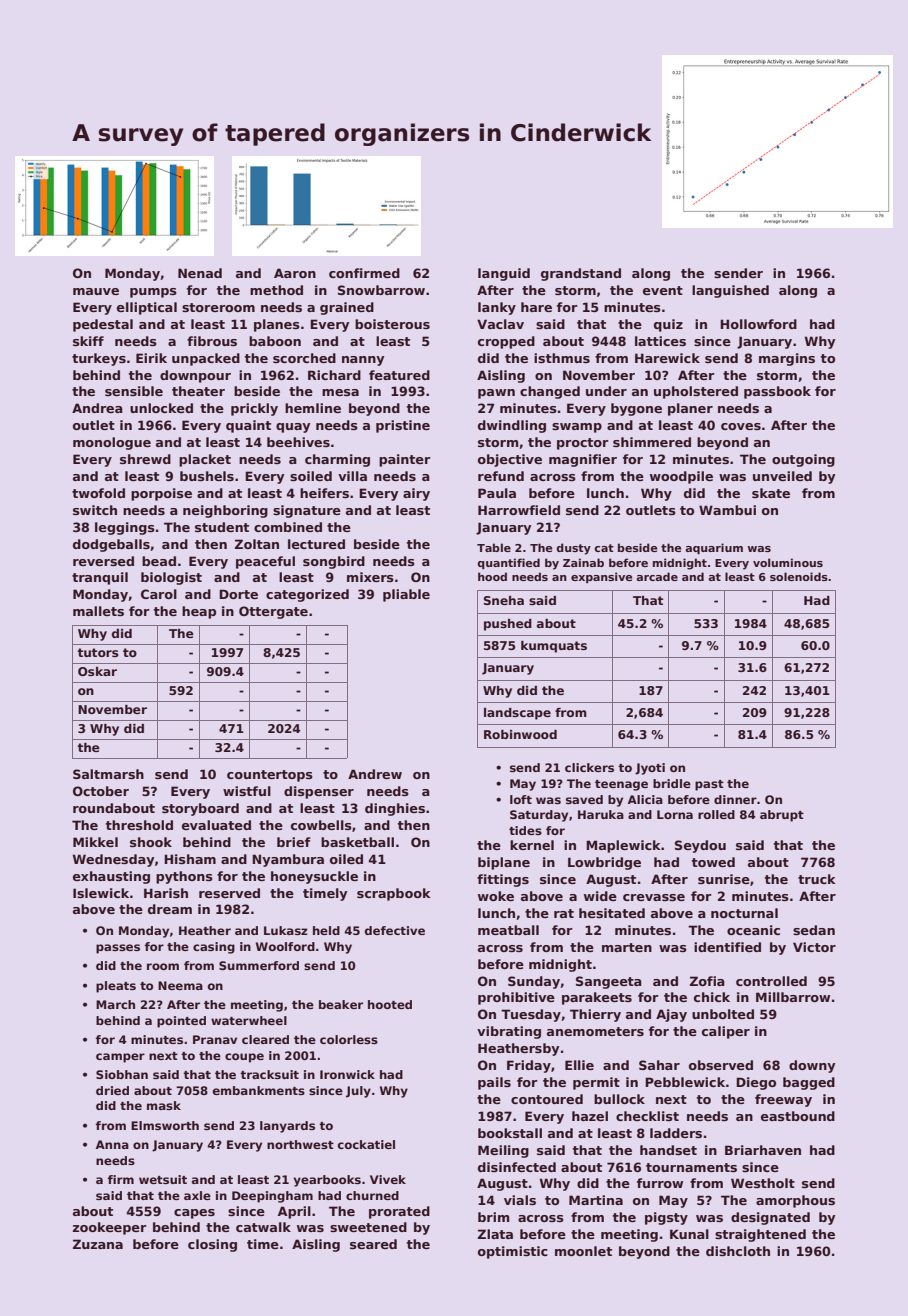 This document has height=1316, width=908. Describe the element at coordinates (513, 1252) in the document. I see `optimistic` at that location.
